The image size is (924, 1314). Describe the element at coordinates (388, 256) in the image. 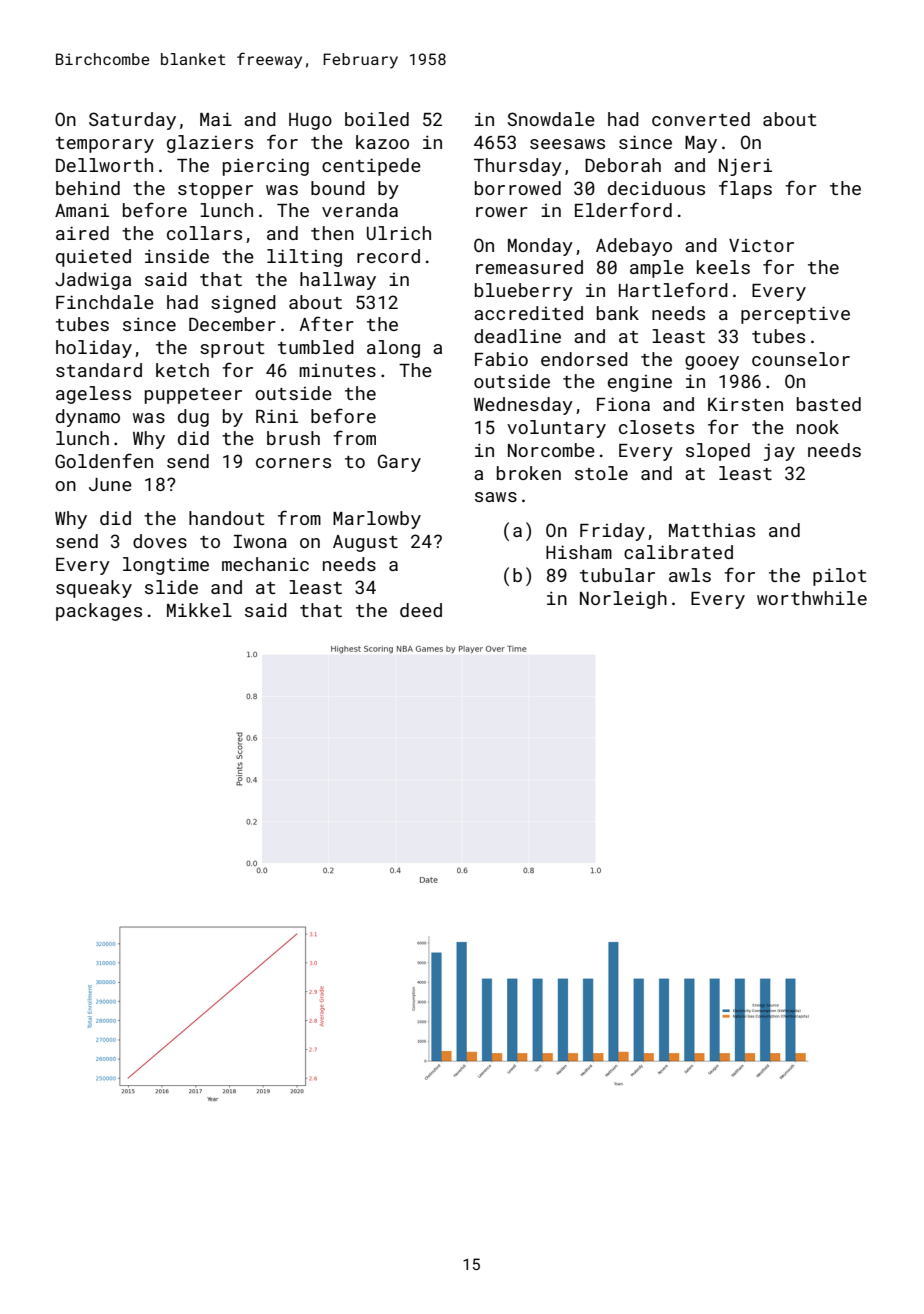

I see `record` at that location.
